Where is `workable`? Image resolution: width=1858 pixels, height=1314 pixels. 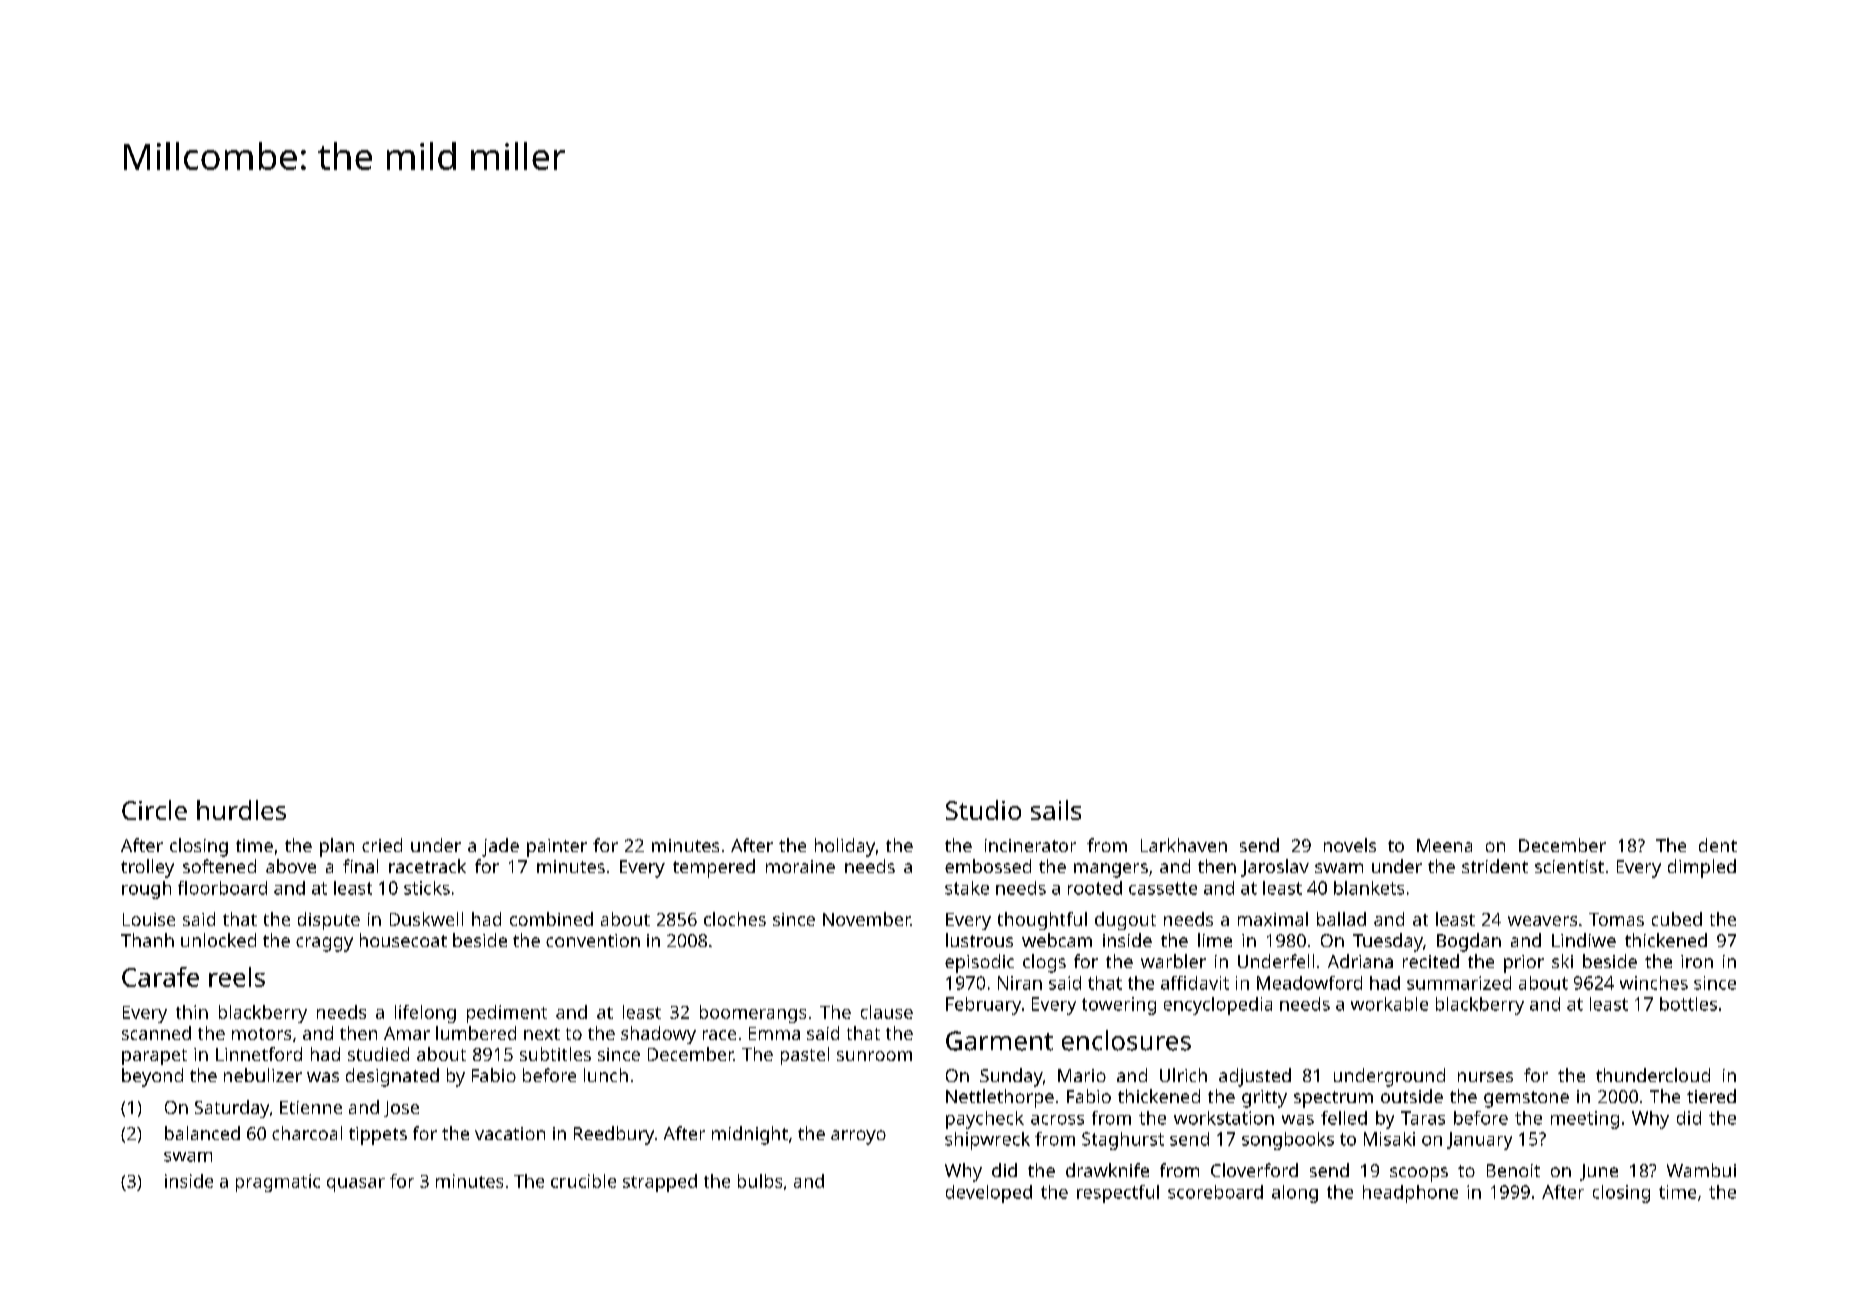
workable is located at coordinates (1389, 1004).
